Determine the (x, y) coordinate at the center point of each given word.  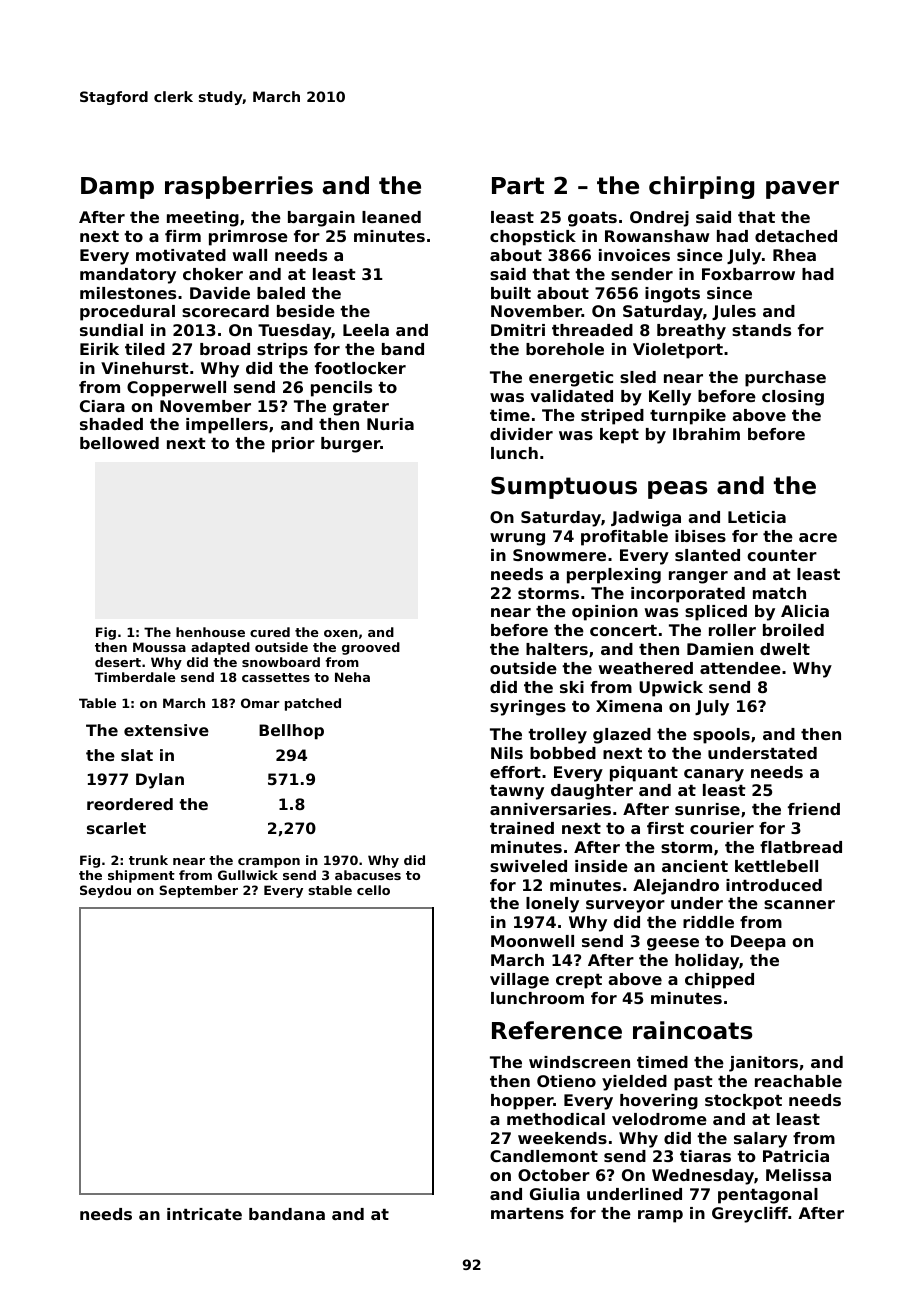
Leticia (757, 517)
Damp (117, 188)
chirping (701, 187)
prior (293, 445)
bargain (321, 219)
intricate (204, 1214)
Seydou (105, 891)
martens (527, 1213)
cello (373, 890)
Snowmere (559, 555)
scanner (799, 904)
